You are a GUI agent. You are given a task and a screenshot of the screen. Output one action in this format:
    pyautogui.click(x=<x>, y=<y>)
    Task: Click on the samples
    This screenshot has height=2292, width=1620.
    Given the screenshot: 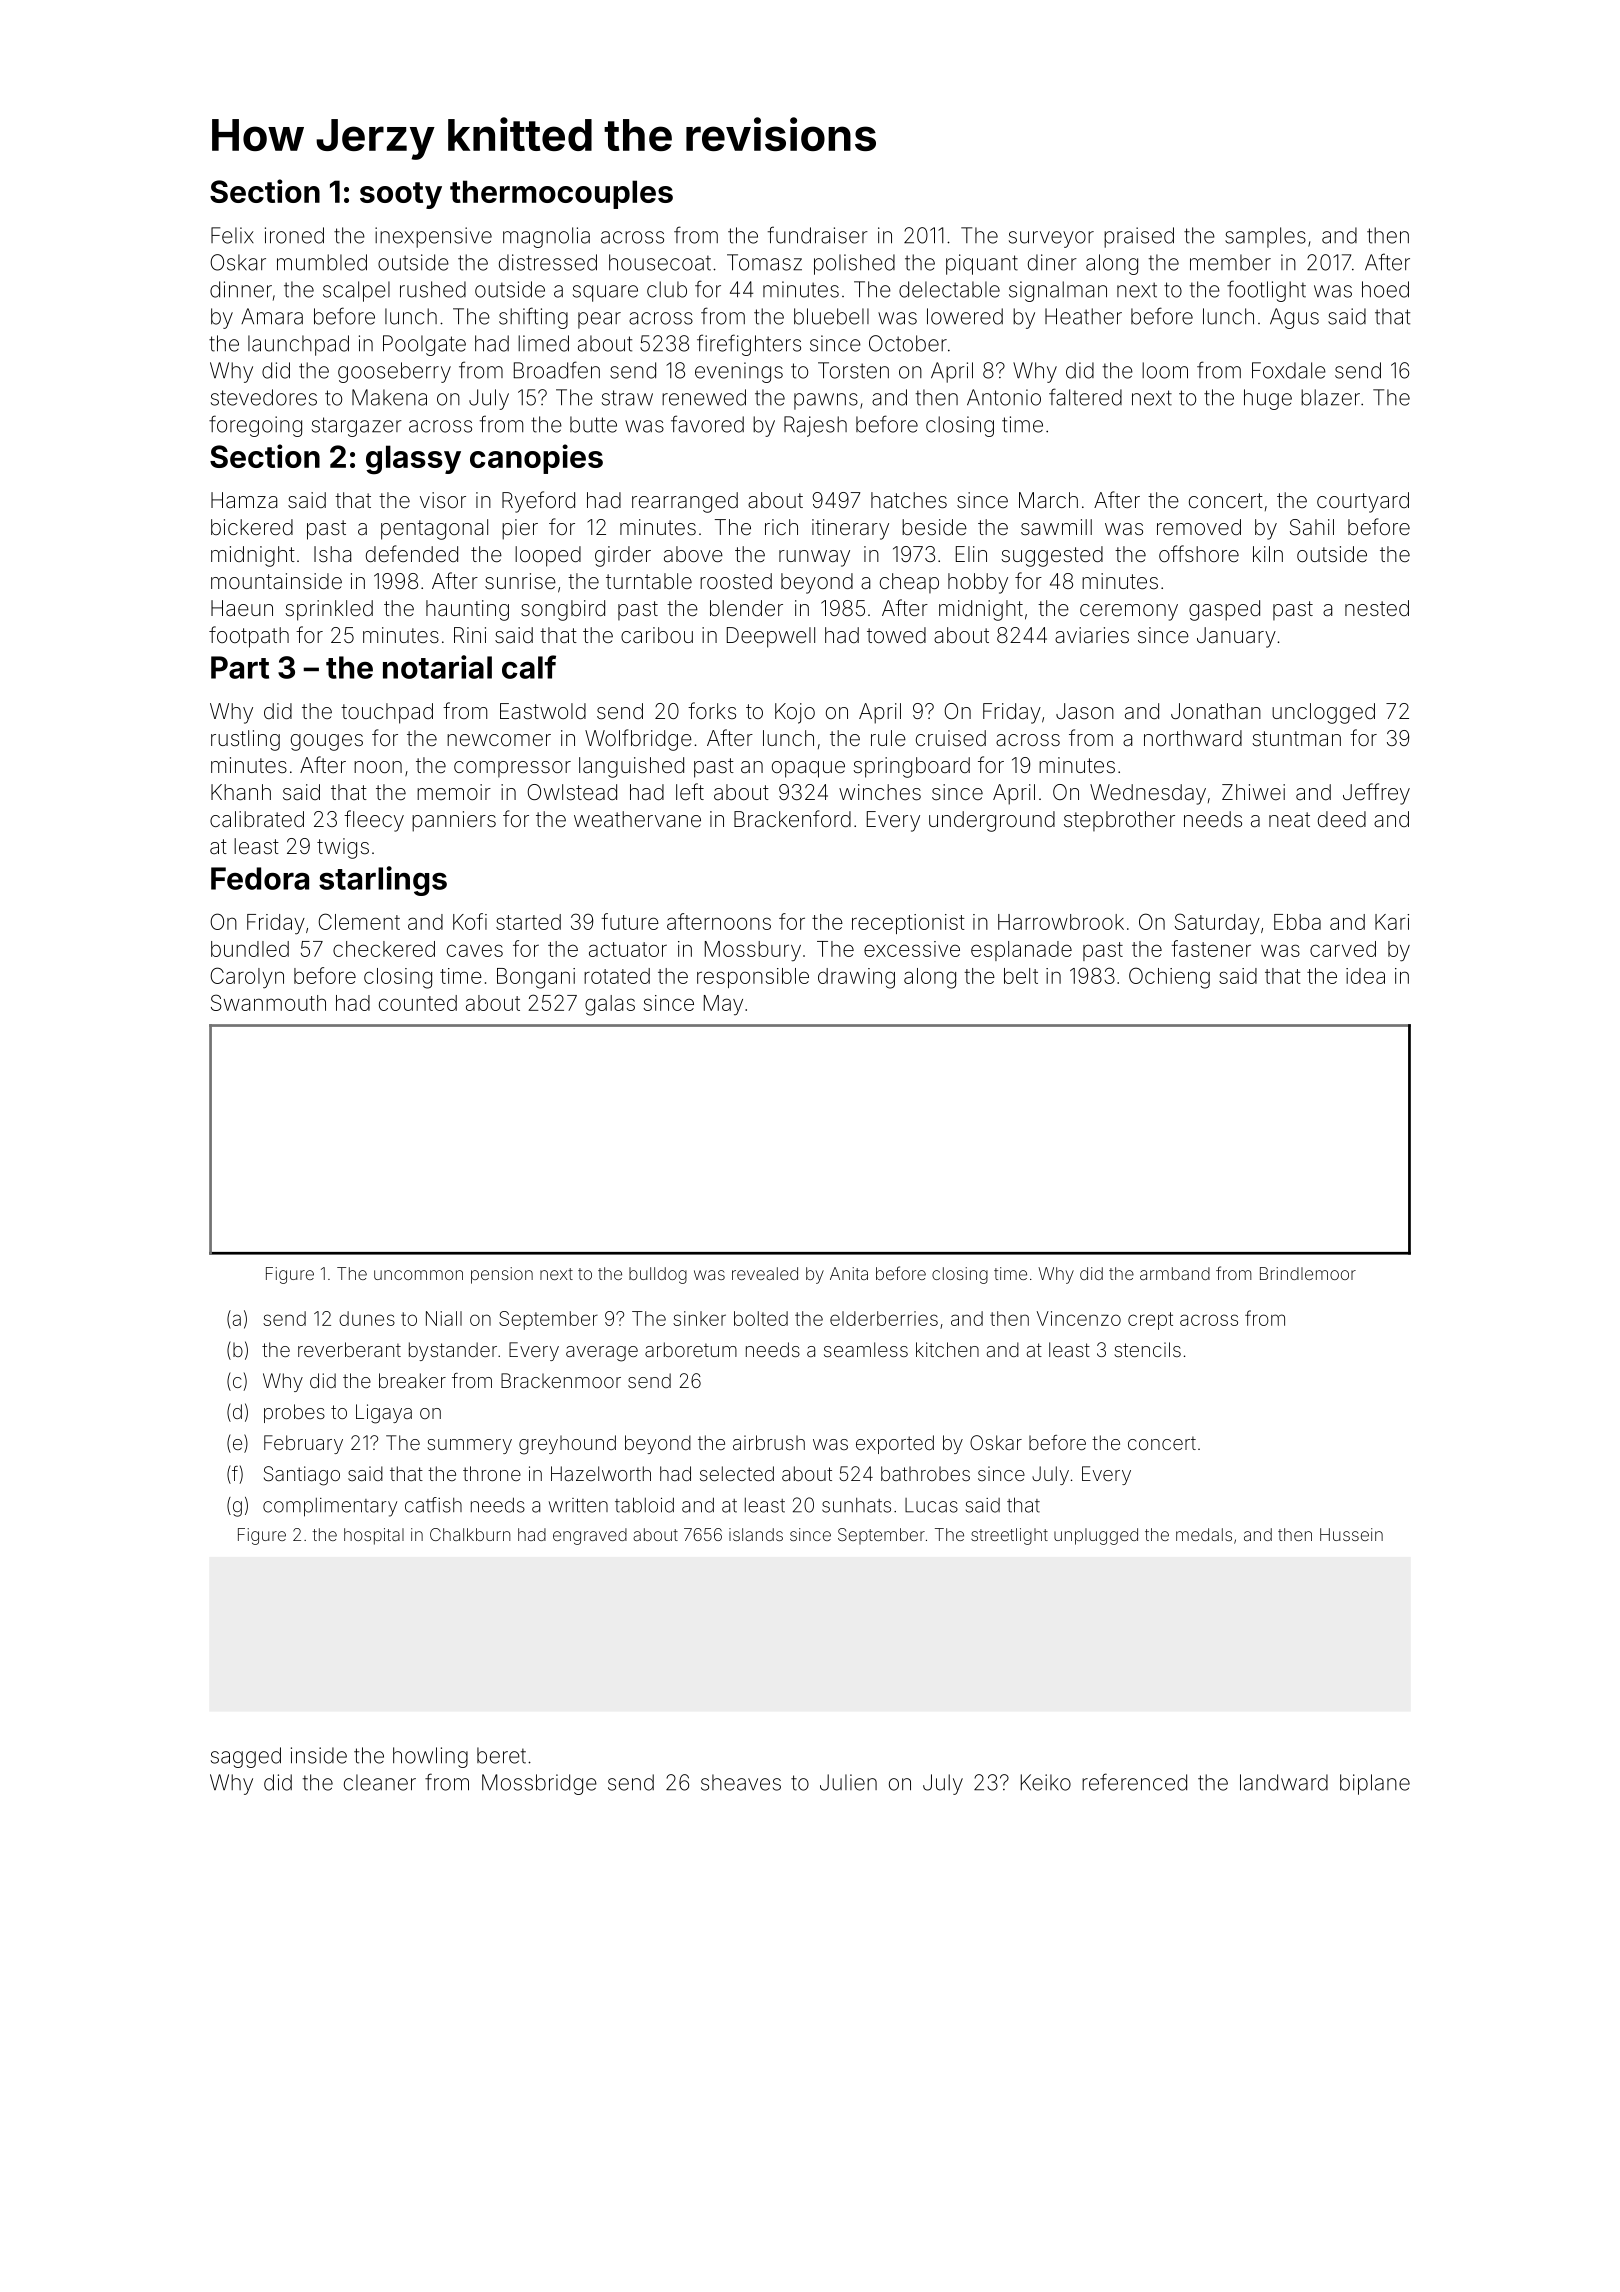 What is the action you would take?
    pyautogui.click(x=1265, y=237)
